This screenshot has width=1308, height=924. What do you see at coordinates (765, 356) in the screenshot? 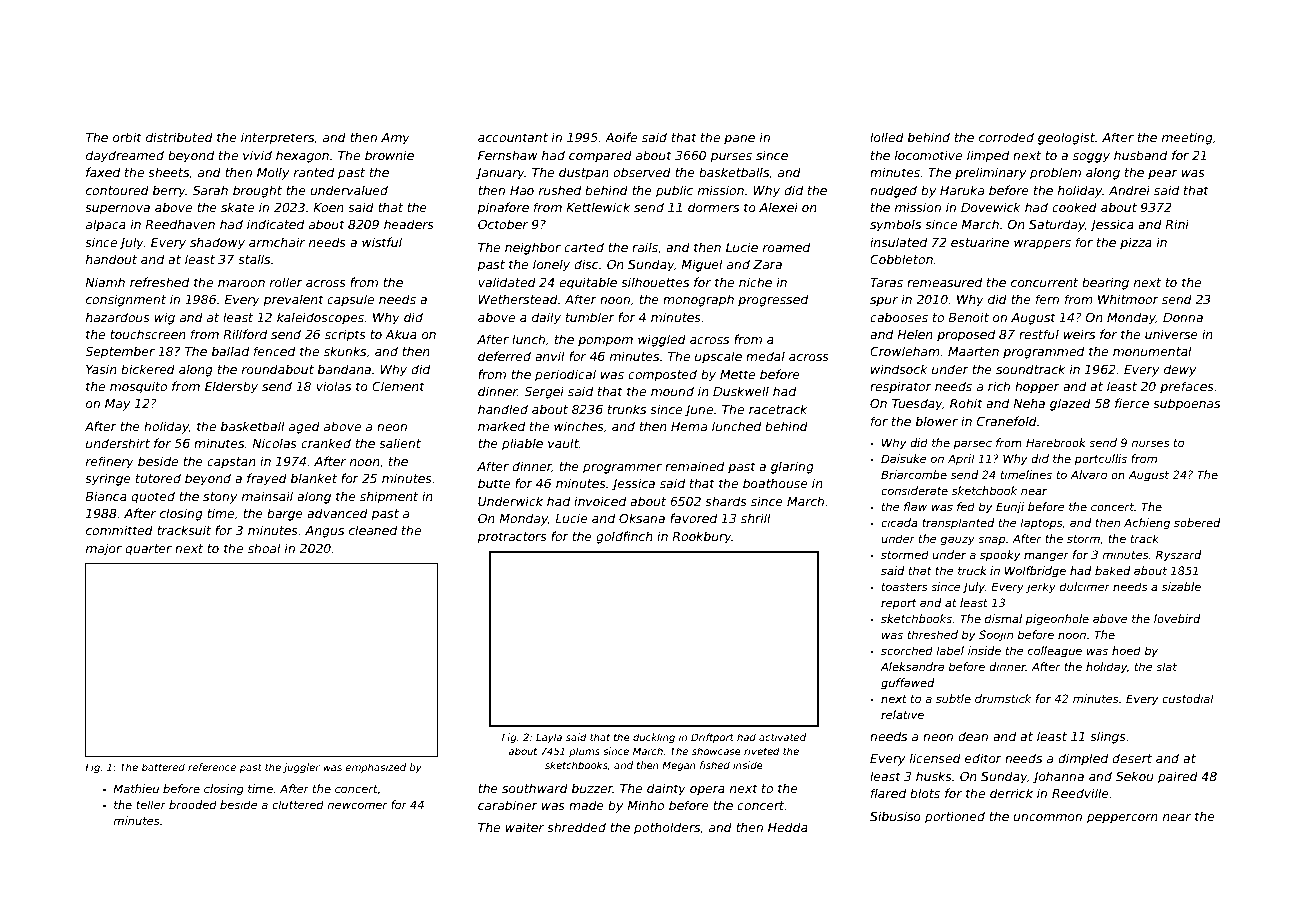
I see `medal` at bounding box center [765, 356].
